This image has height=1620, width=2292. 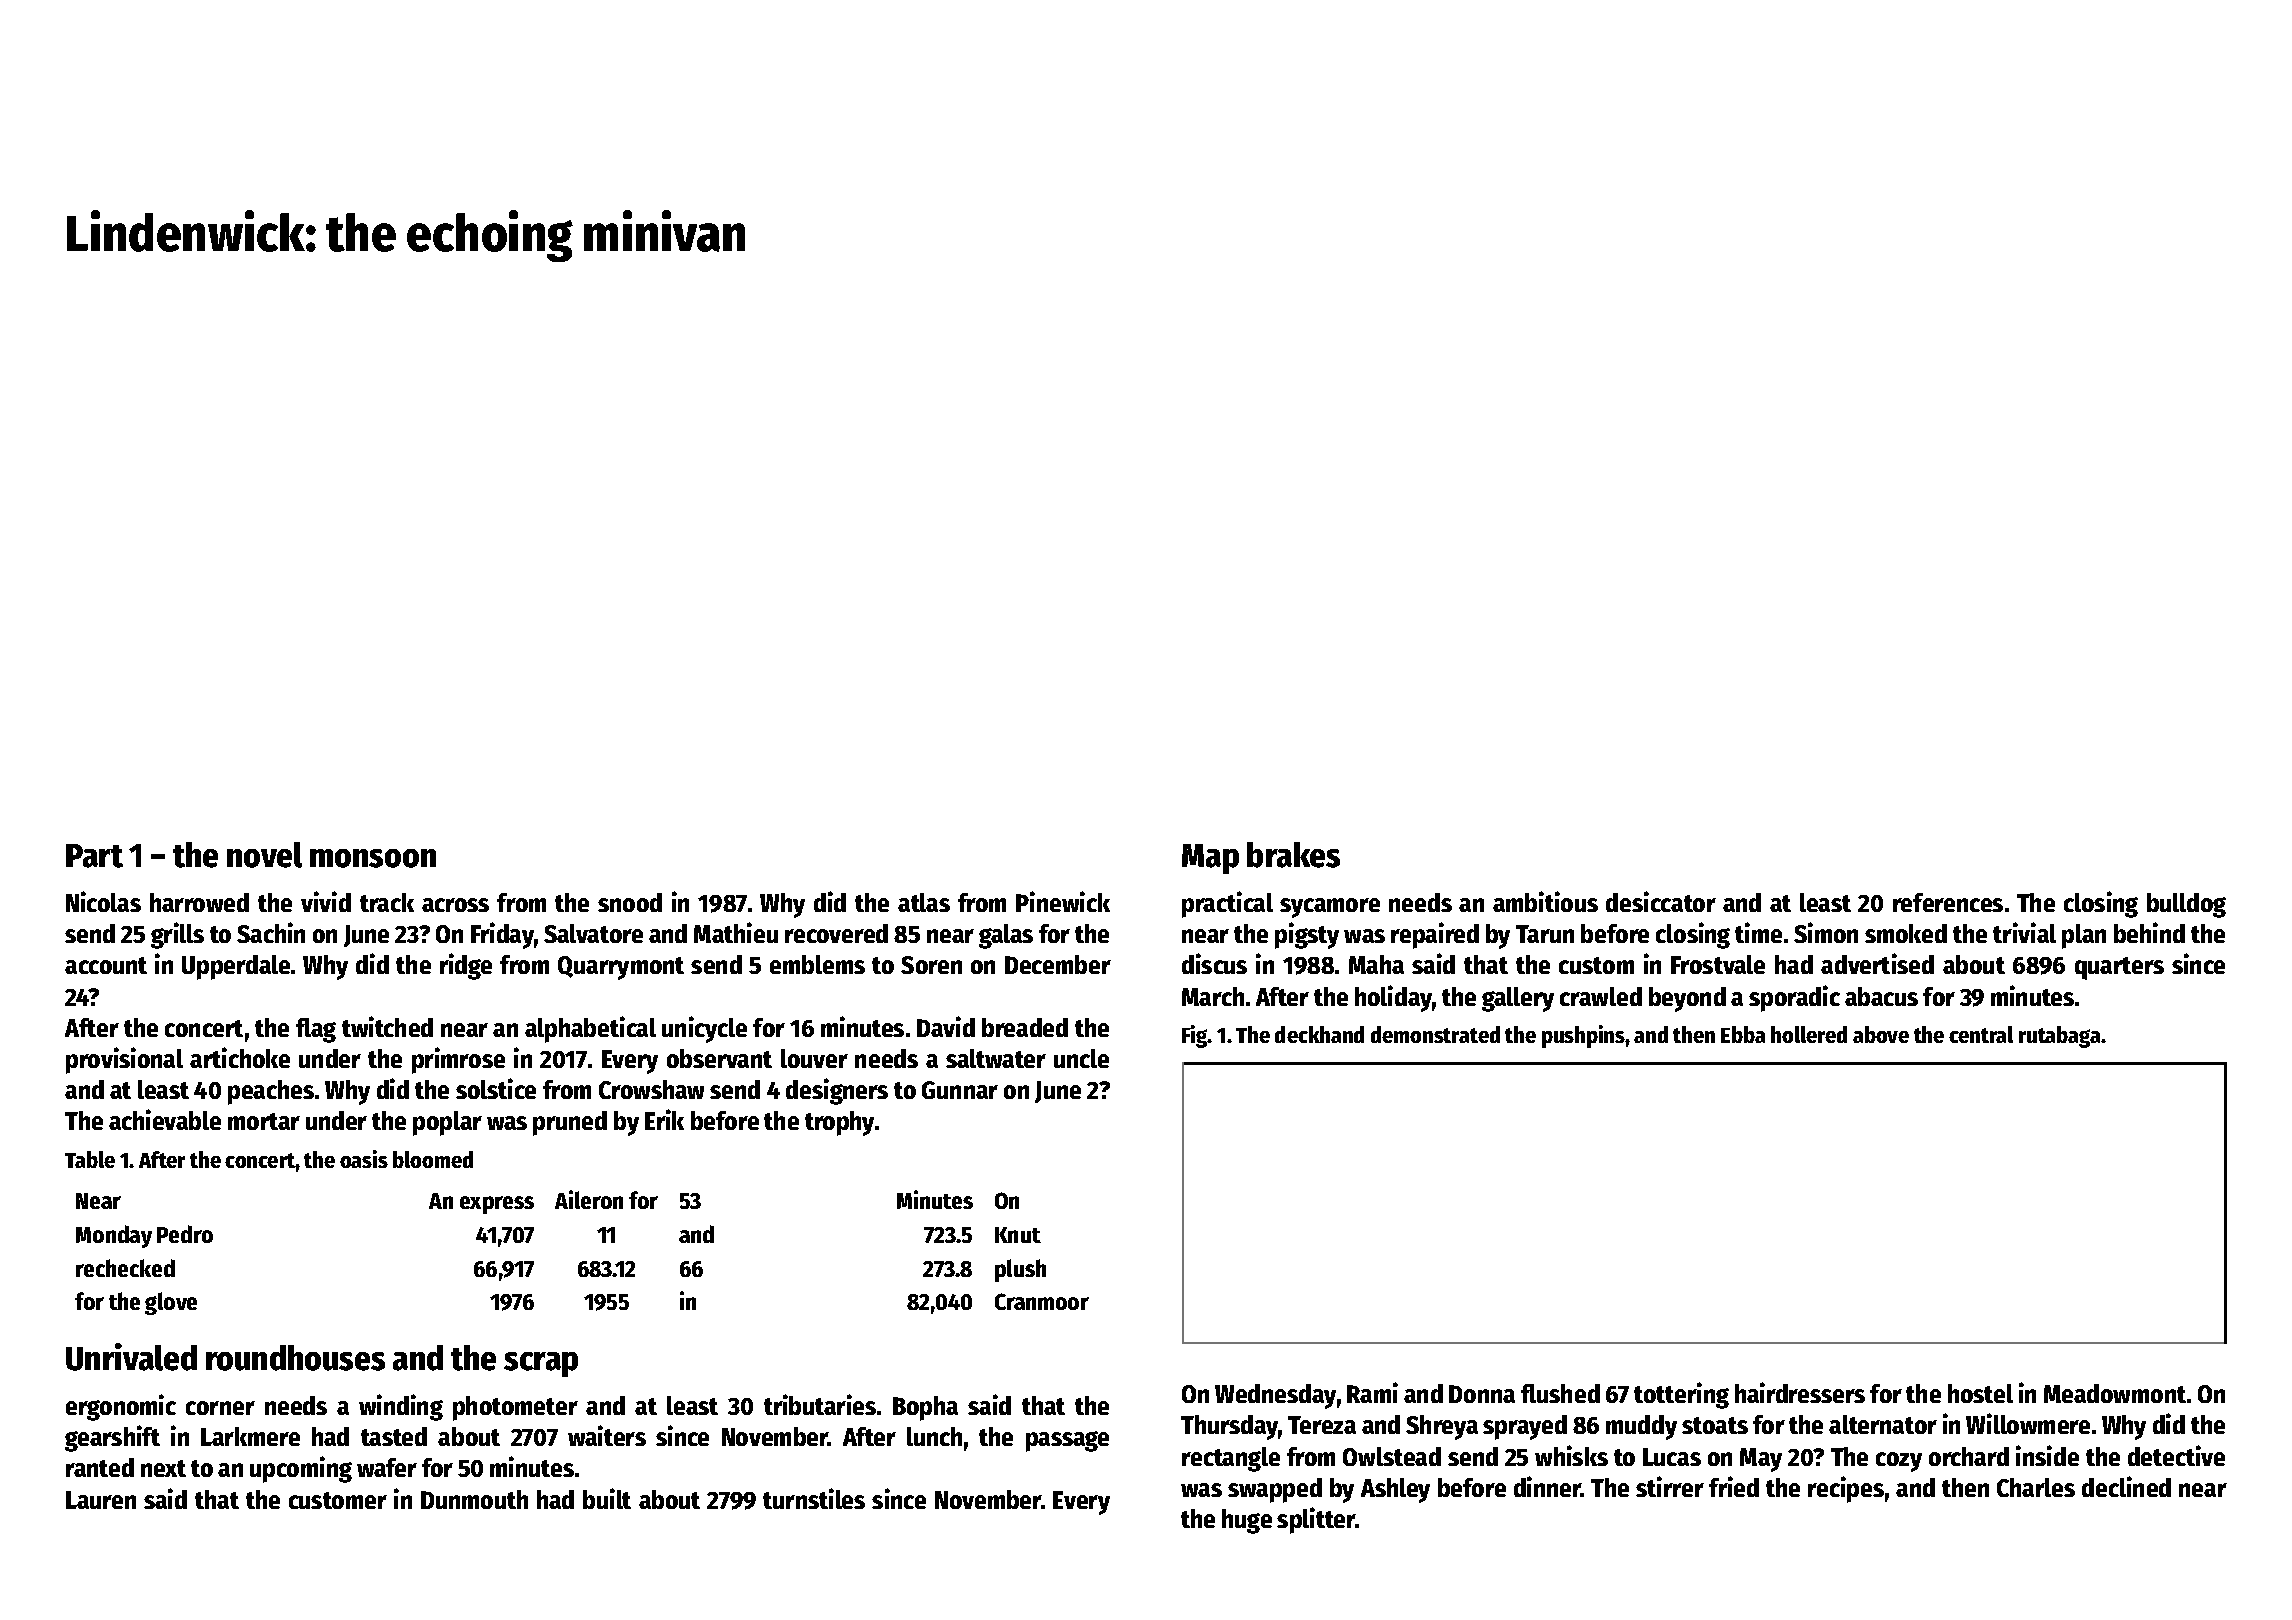 What do you see at coordinates (264, 855) in the image?
I see `novel` at bounding box center [264, 855].
